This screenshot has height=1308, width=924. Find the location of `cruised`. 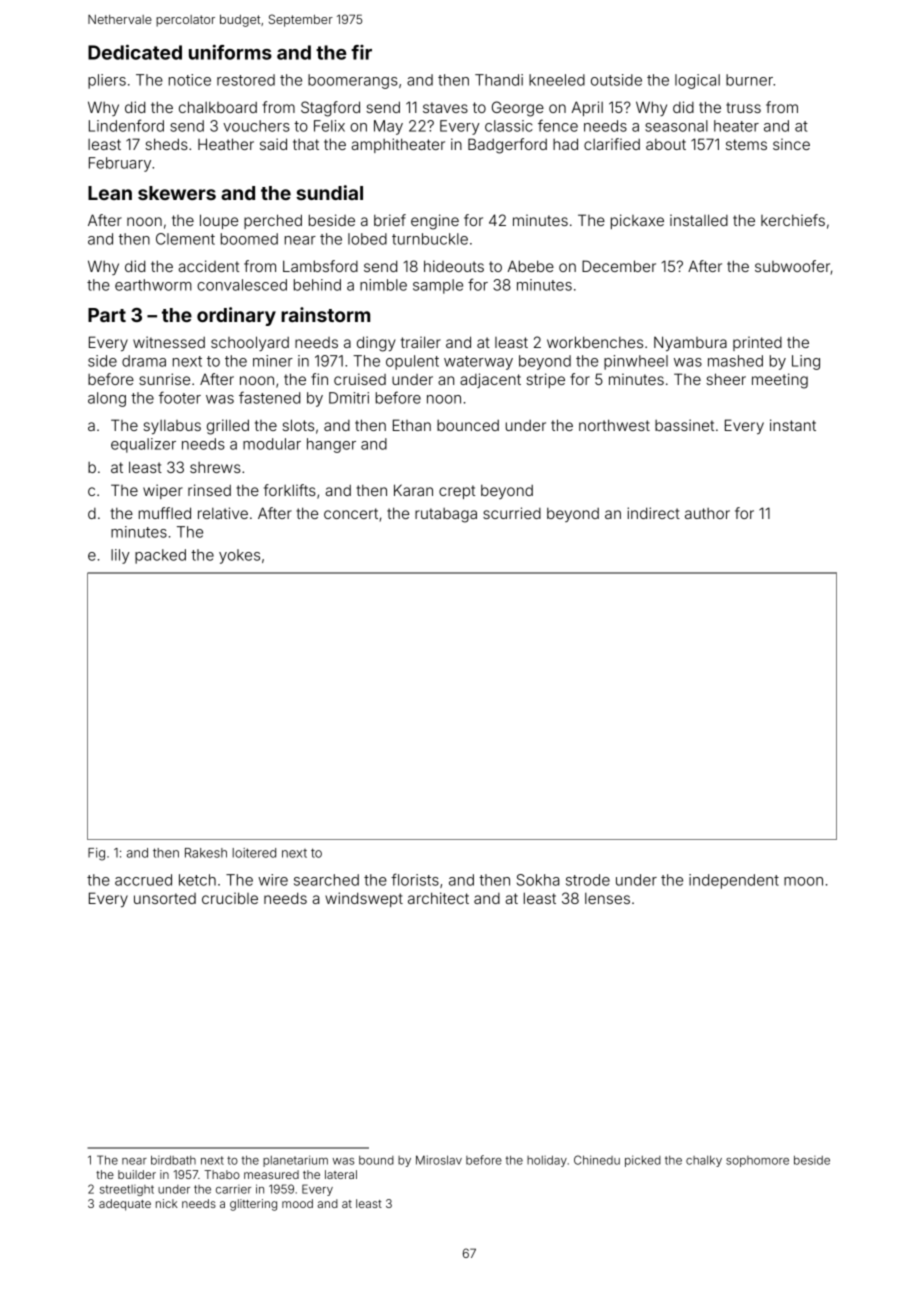

cruised is located at coordinates (360, 379).
